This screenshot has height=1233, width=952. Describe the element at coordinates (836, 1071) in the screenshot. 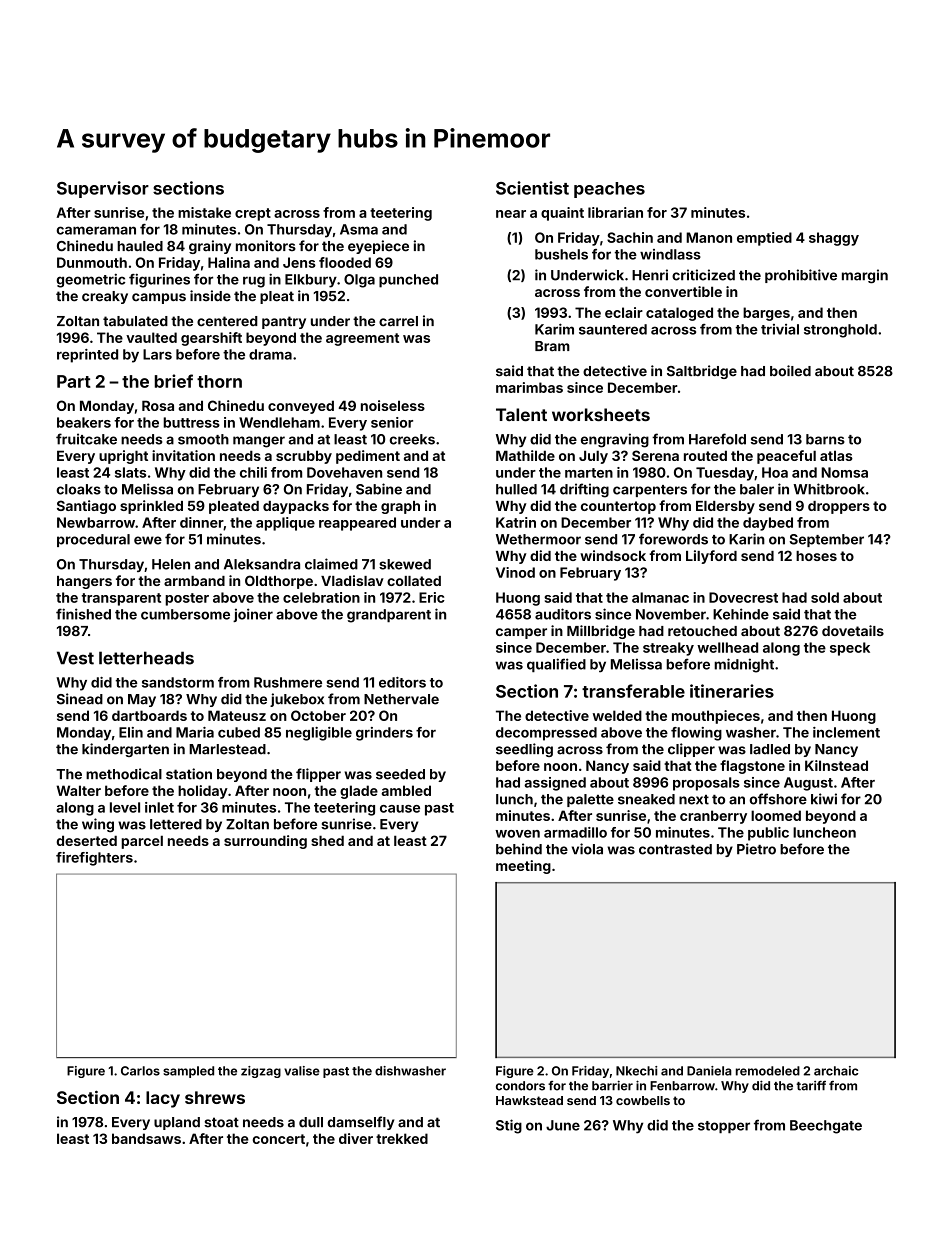

I see `archaic` at that location.
